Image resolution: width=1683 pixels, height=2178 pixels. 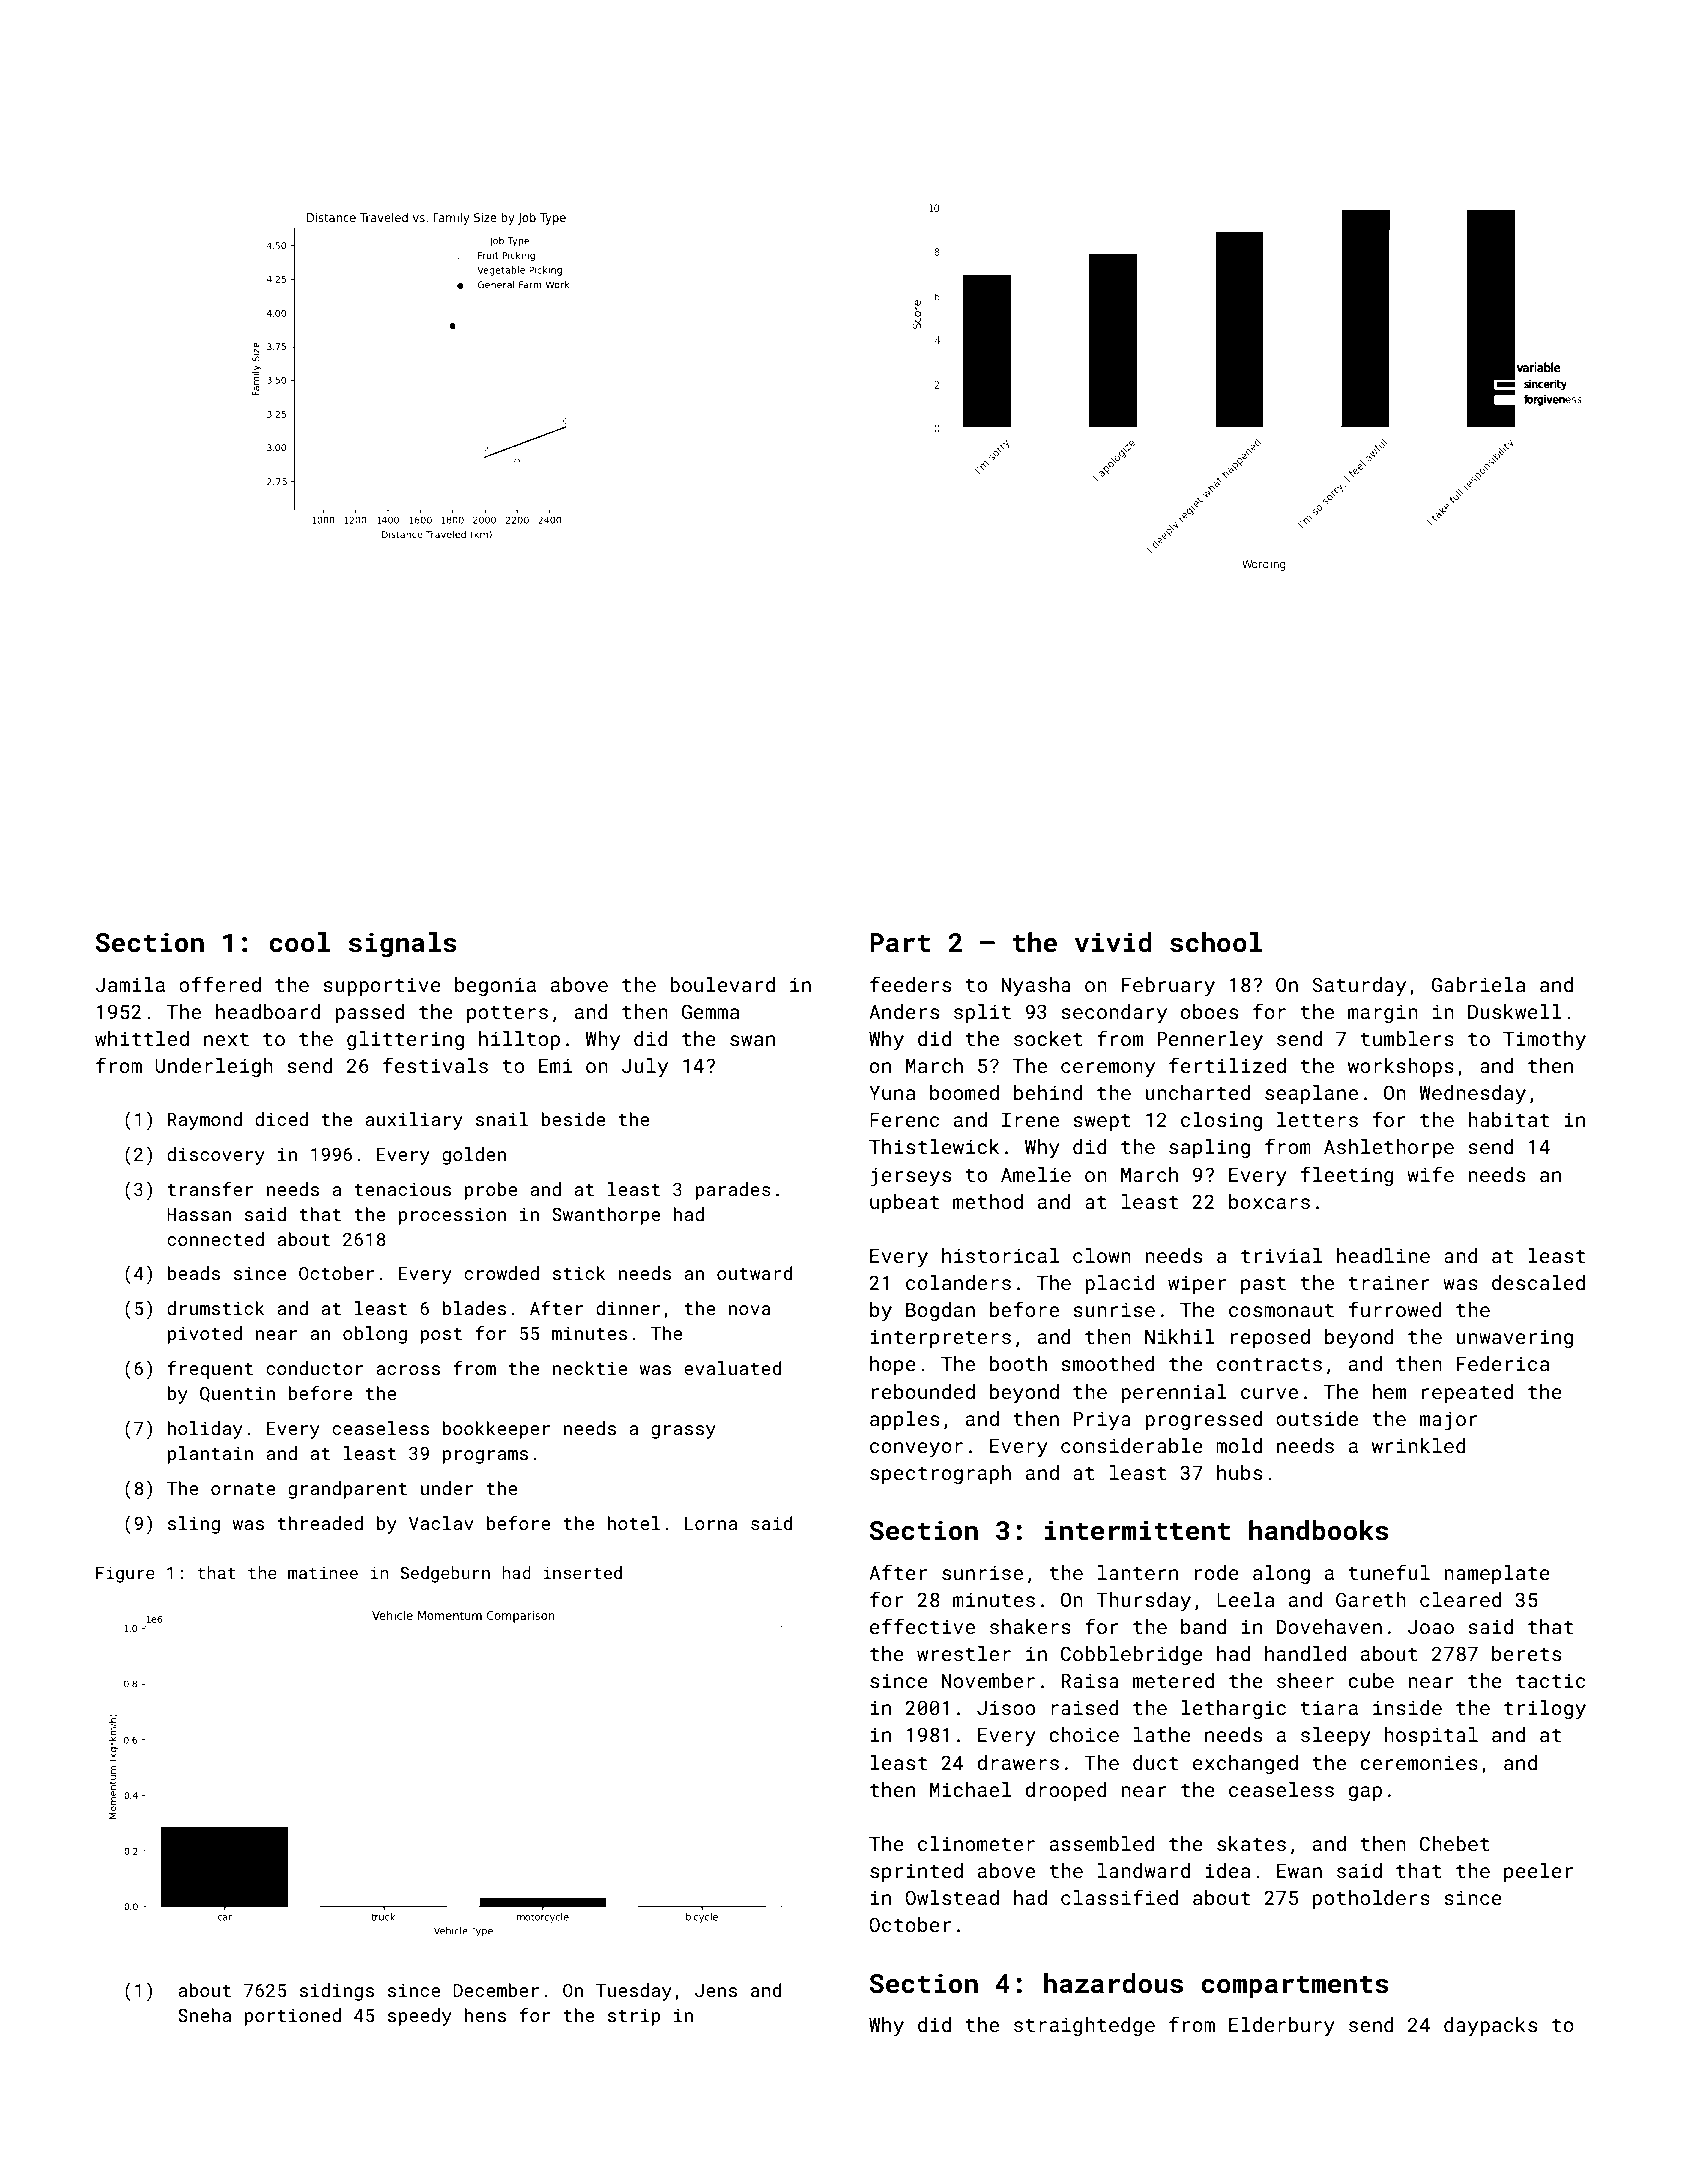 I want to click on Timothy, so click(x=1544, y=1040).
